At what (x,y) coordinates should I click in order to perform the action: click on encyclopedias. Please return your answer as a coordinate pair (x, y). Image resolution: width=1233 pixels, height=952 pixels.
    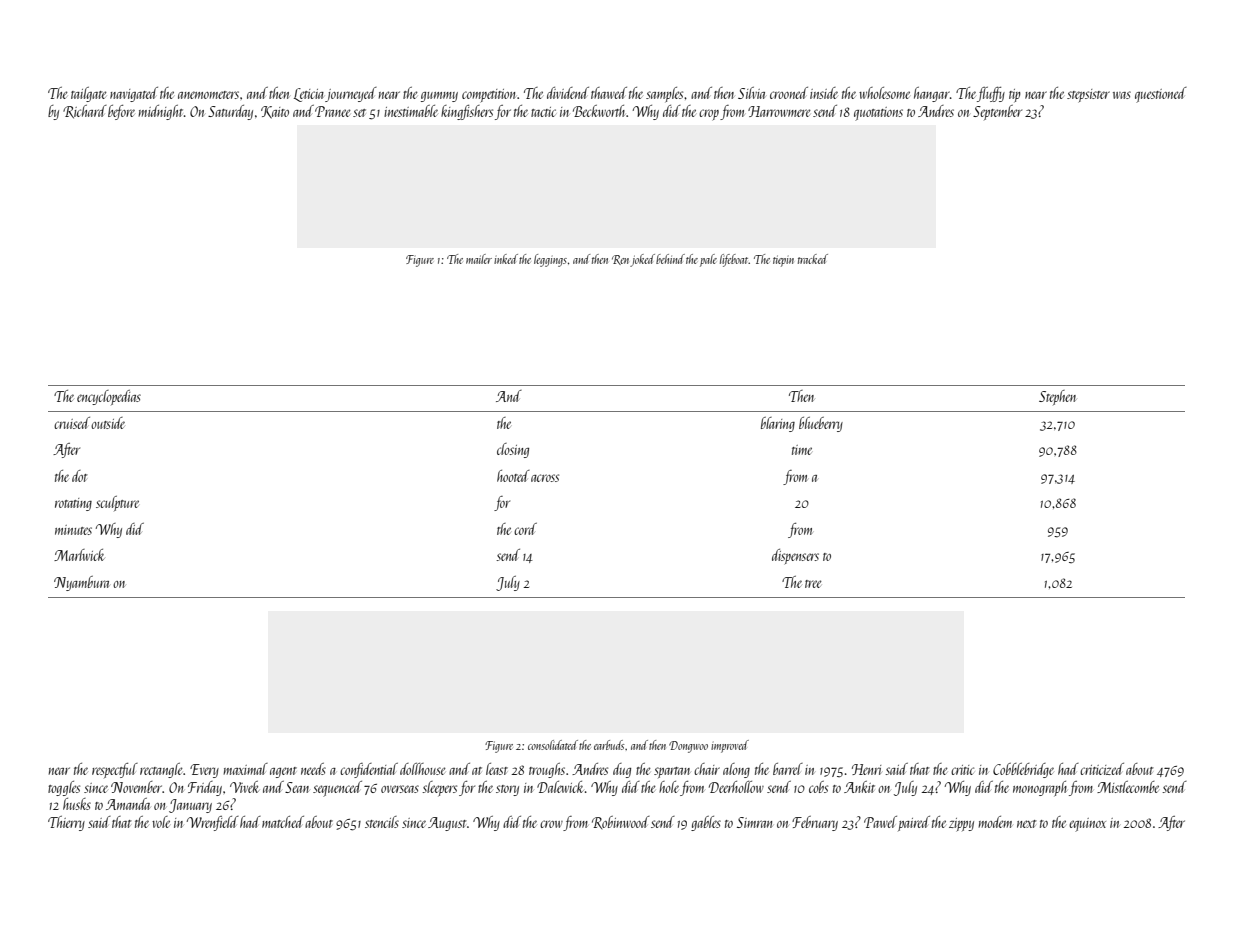
    Looking at the image, I should click on (109, 397).
